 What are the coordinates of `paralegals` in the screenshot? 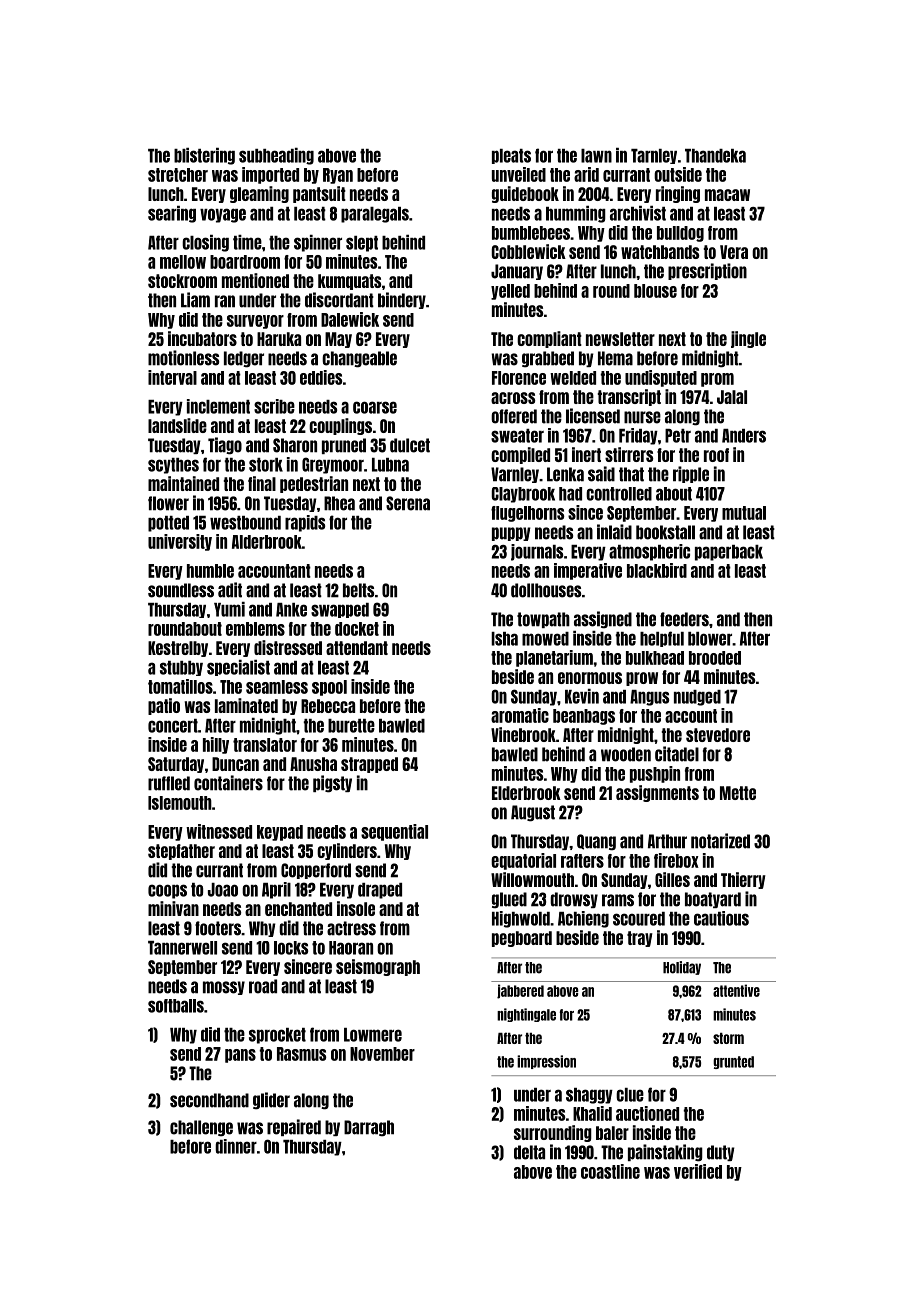 It's located at (375, 215).
